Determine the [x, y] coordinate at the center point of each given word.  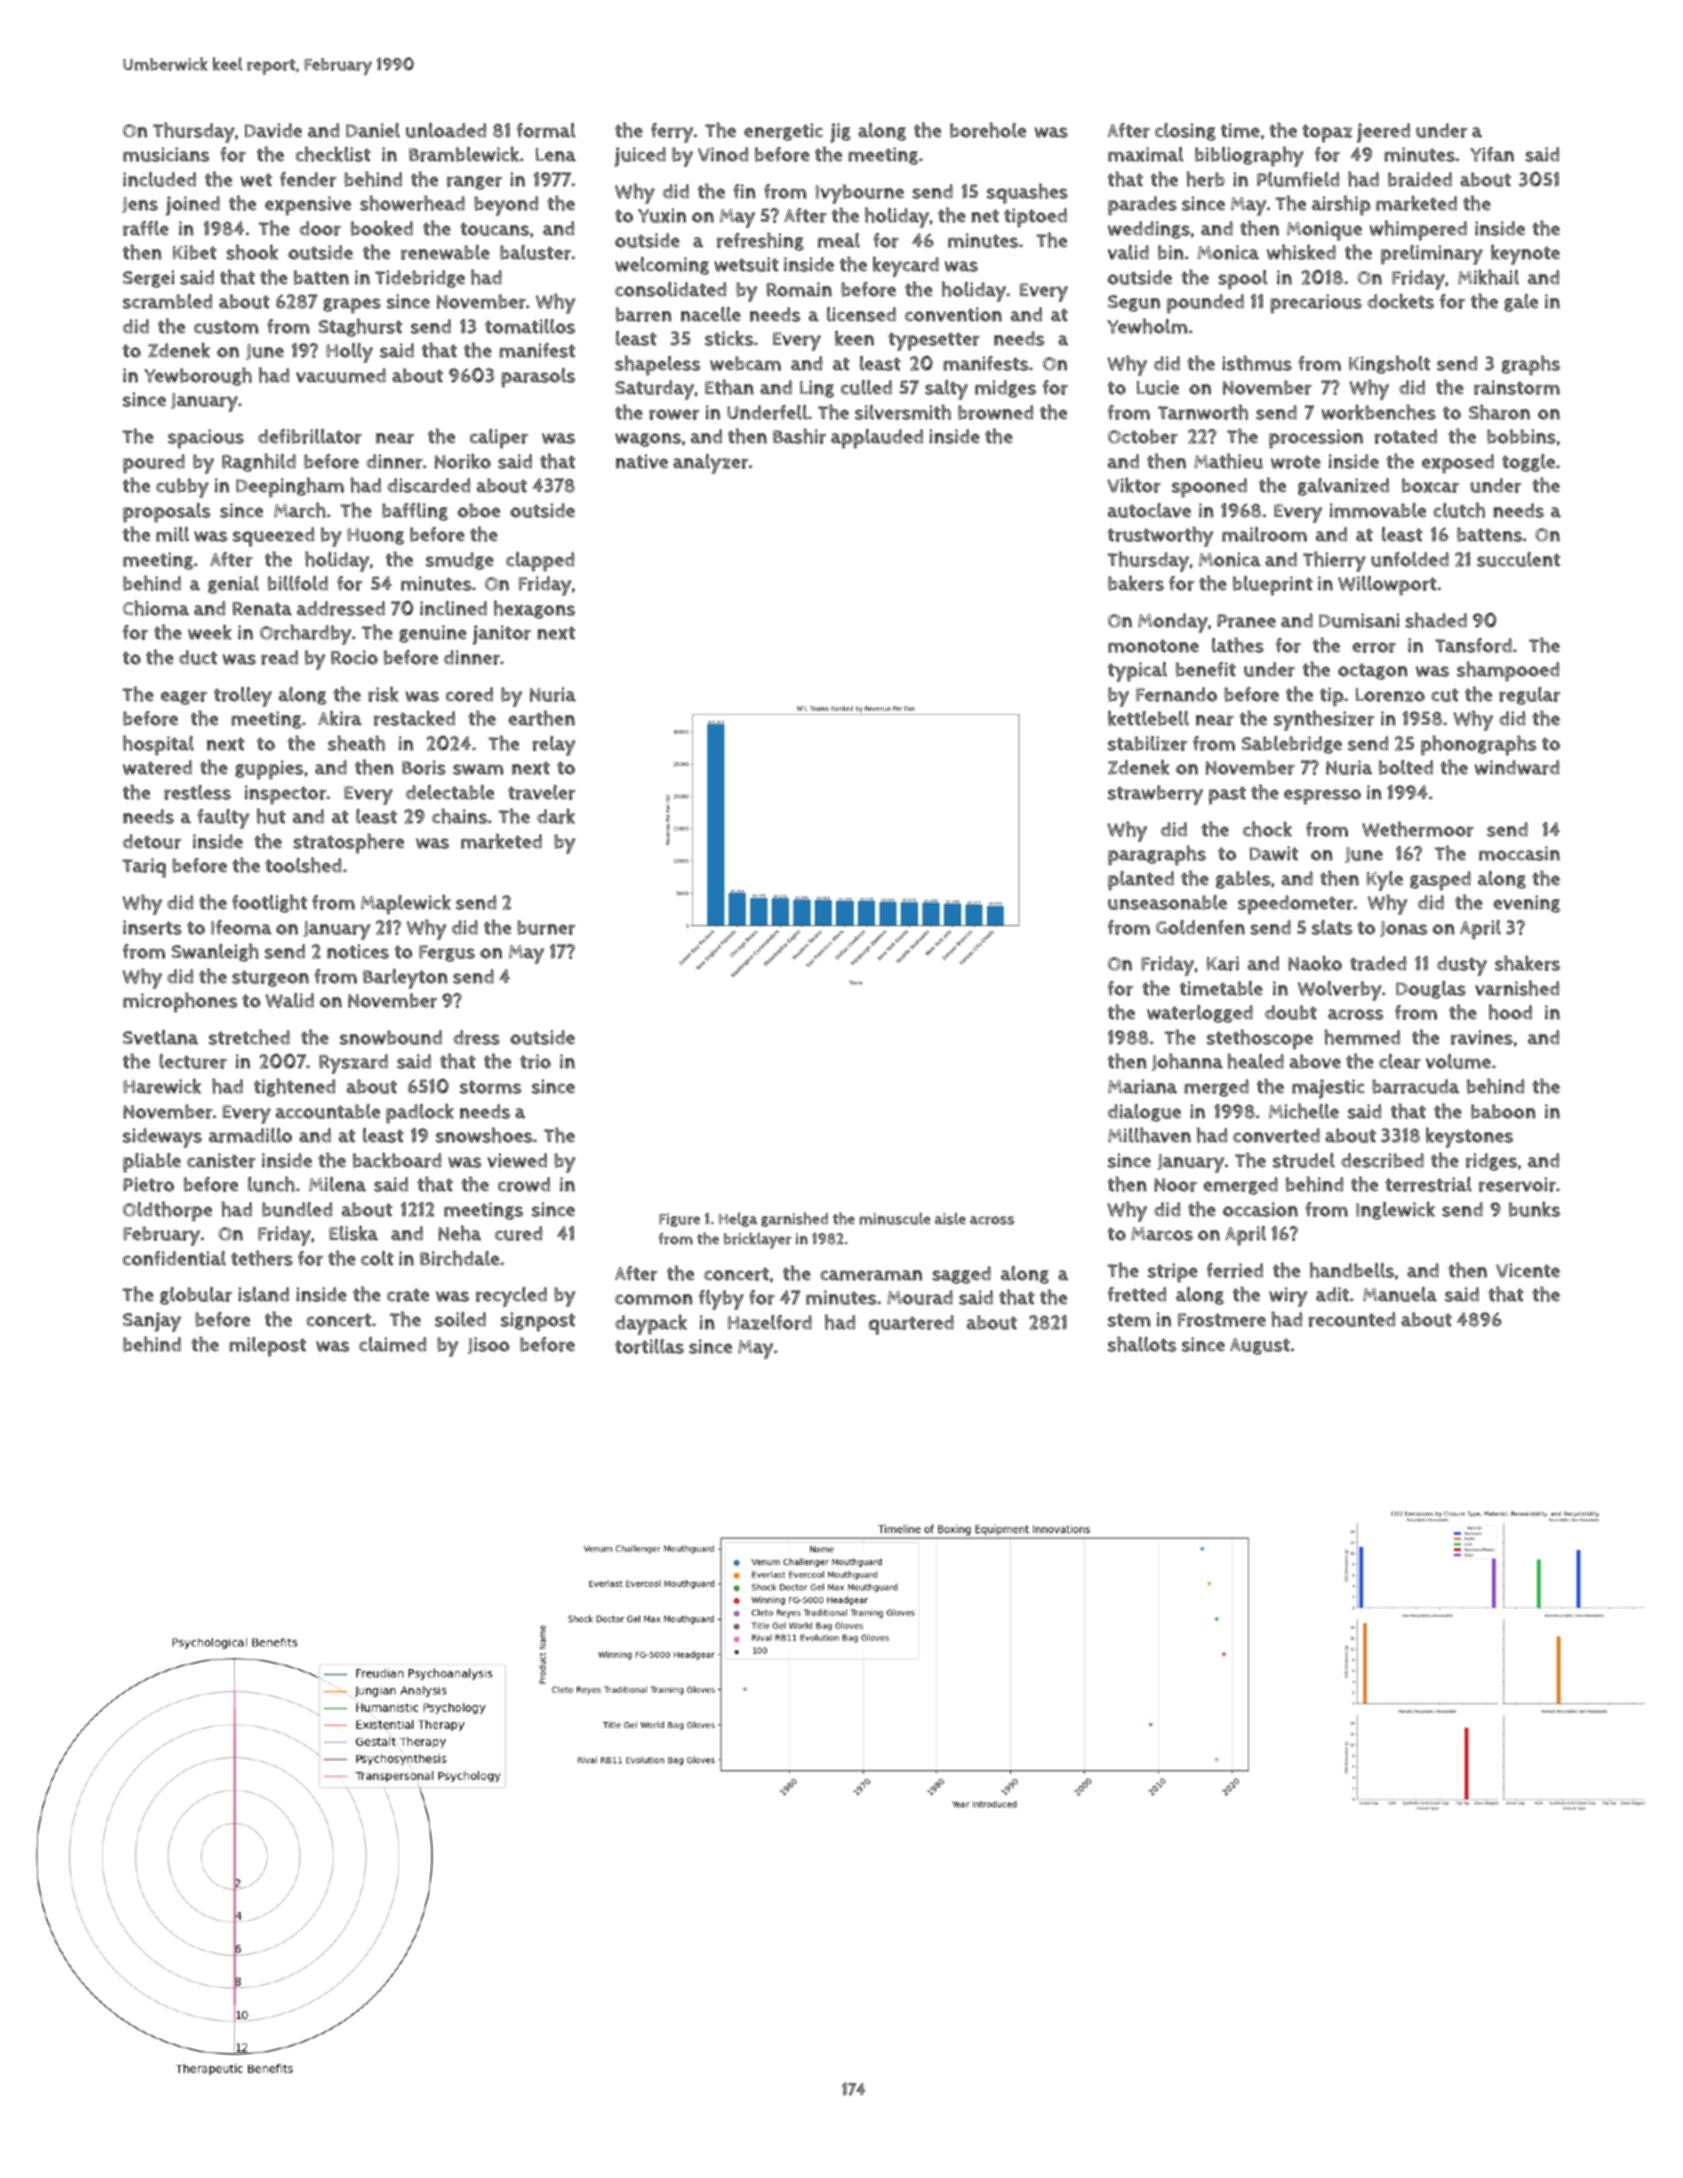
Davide [273, 130]
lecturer [193, 1061]
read [279, 657]
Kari [1223, 963]
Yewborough [198, 376]
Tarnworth [1203, 412]
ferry [672, 133]
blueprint [1273, 586]
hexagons [534, 609]
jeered [1383, 133]
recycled [511, 1297]
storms [490, 1087]
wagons [648, 440]
